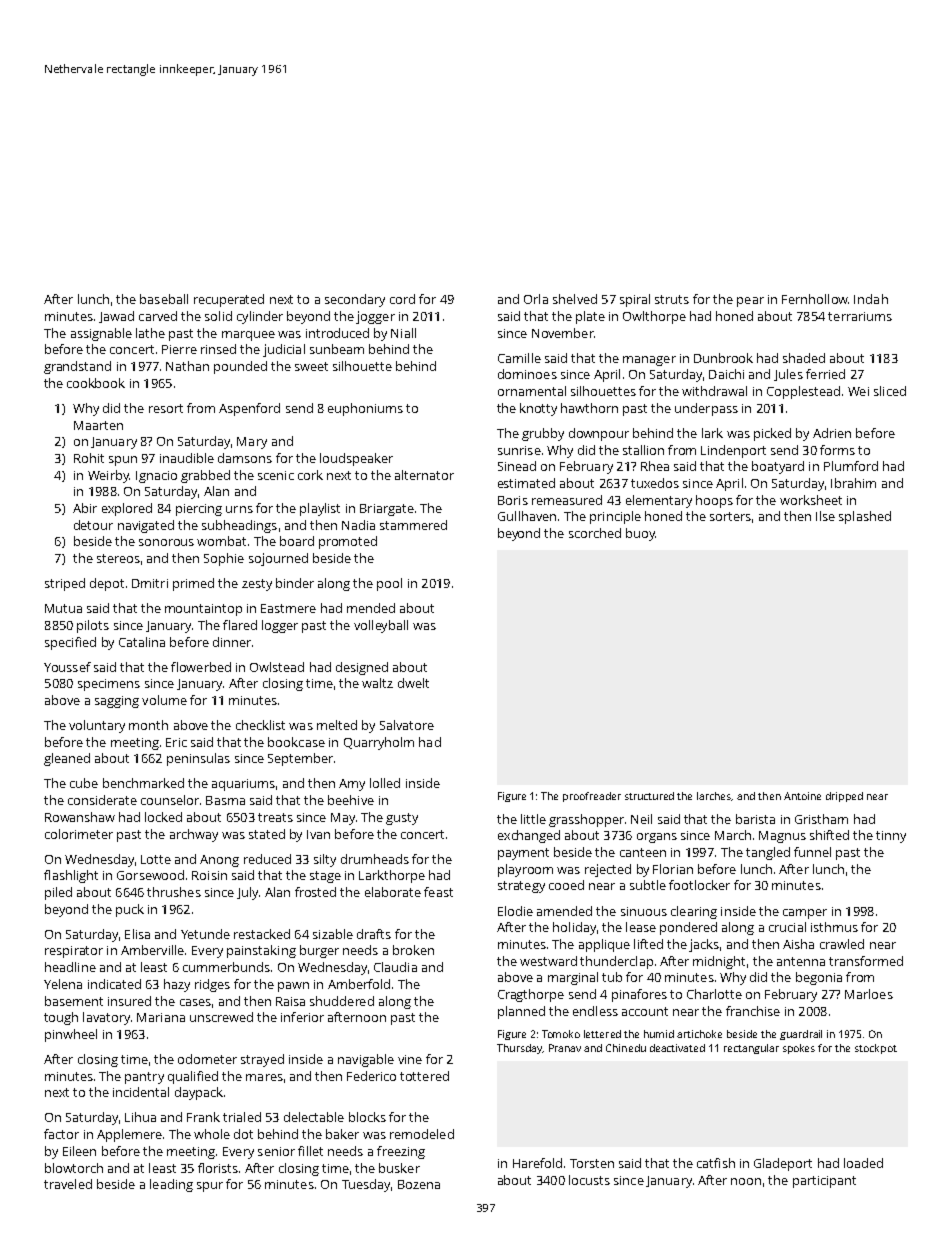 This screenshot has width=952, height=1233. I want to click on Niall, so click(403, 333).
